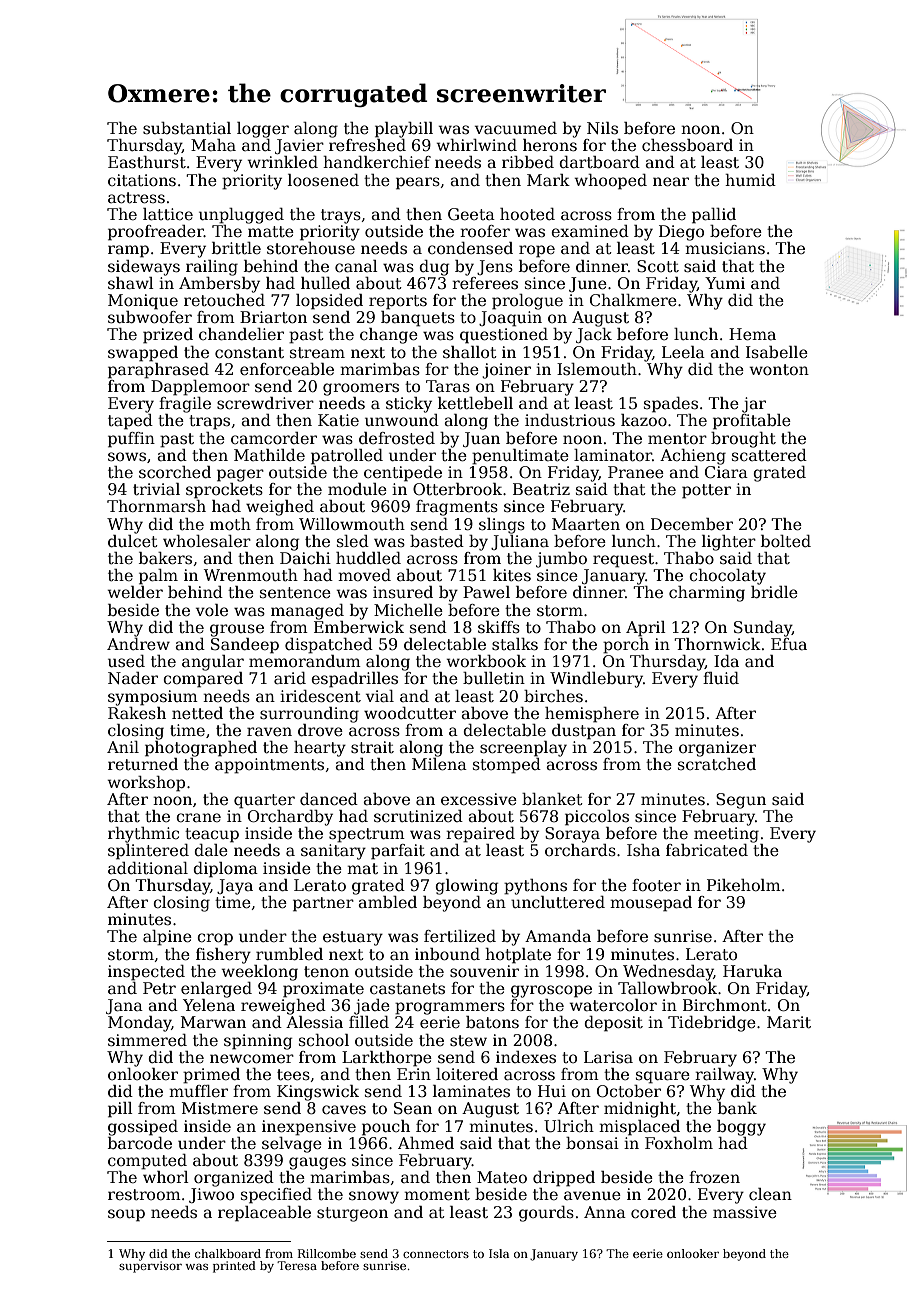 This screenshot has height=1308, width=924. Describe the element at coordinates (209, 422) in the screenshot. I see `traps` at that location.
